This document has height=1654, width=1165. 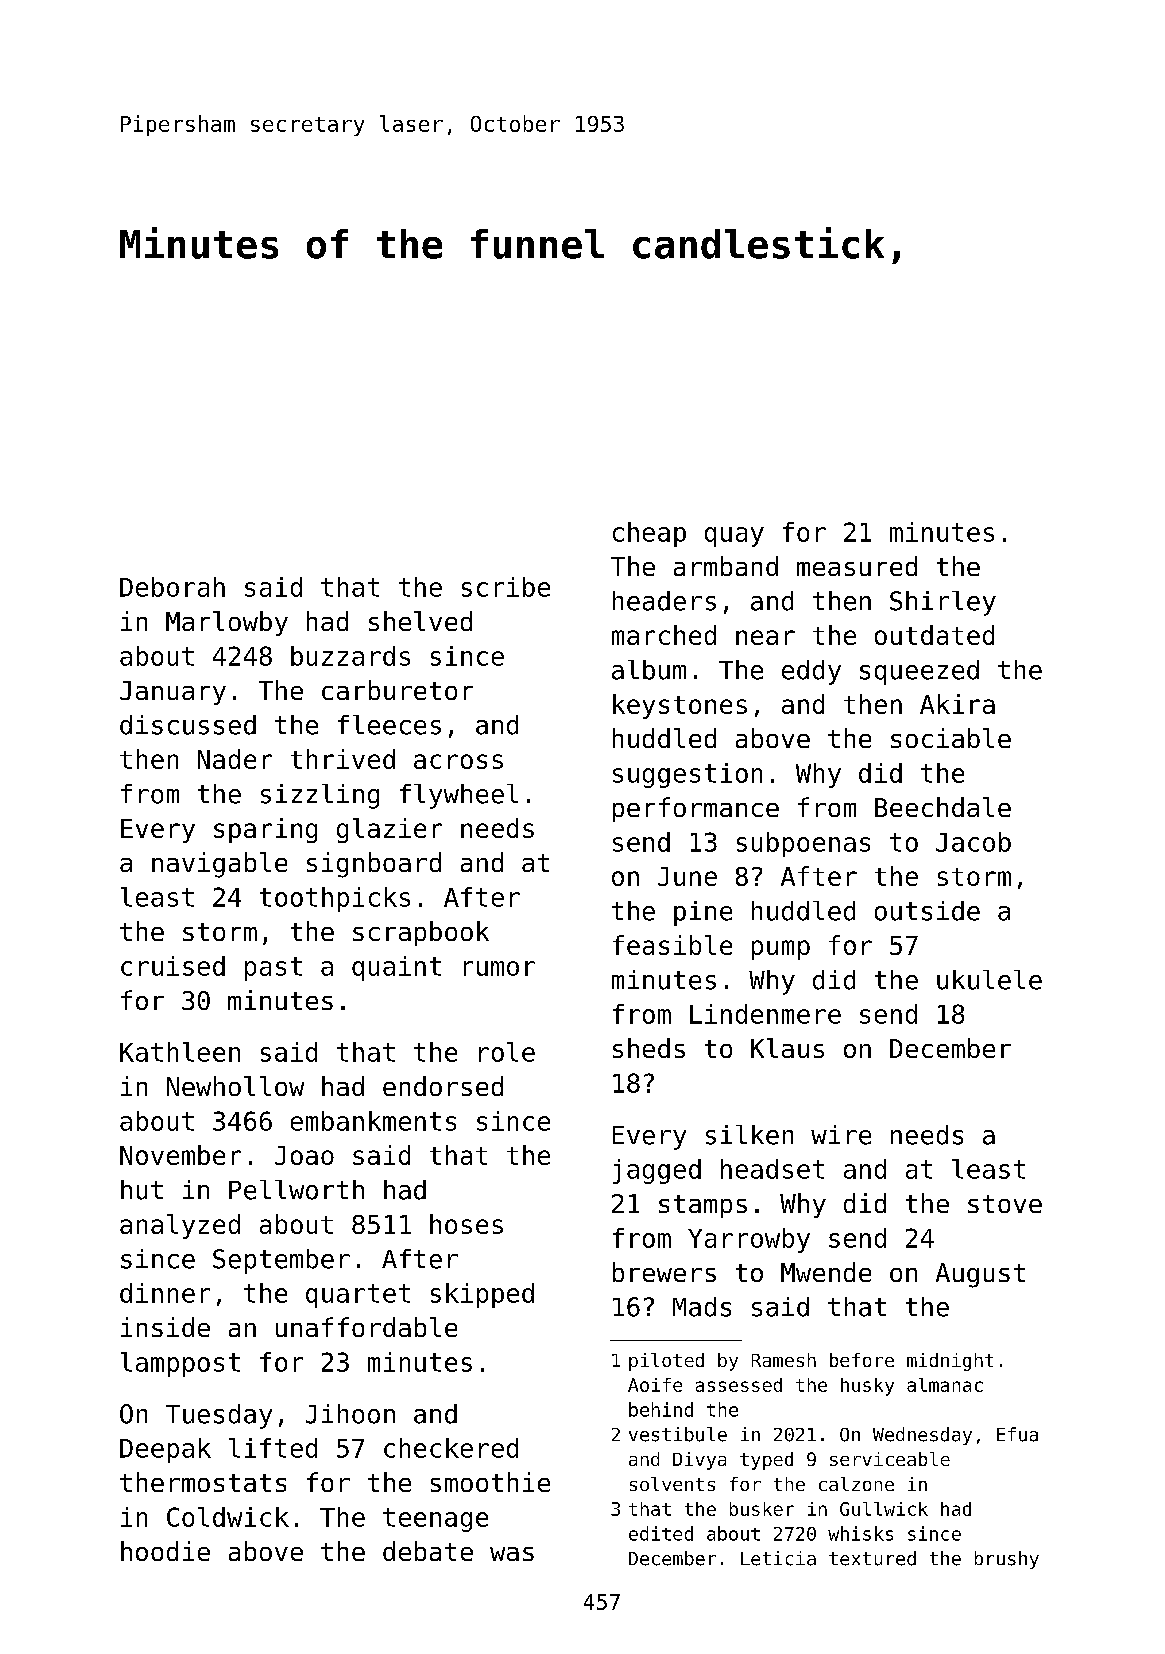 What do you see at coordinates (927, 911) in the document?
I see `outside` at bounding box center [927, 911].
